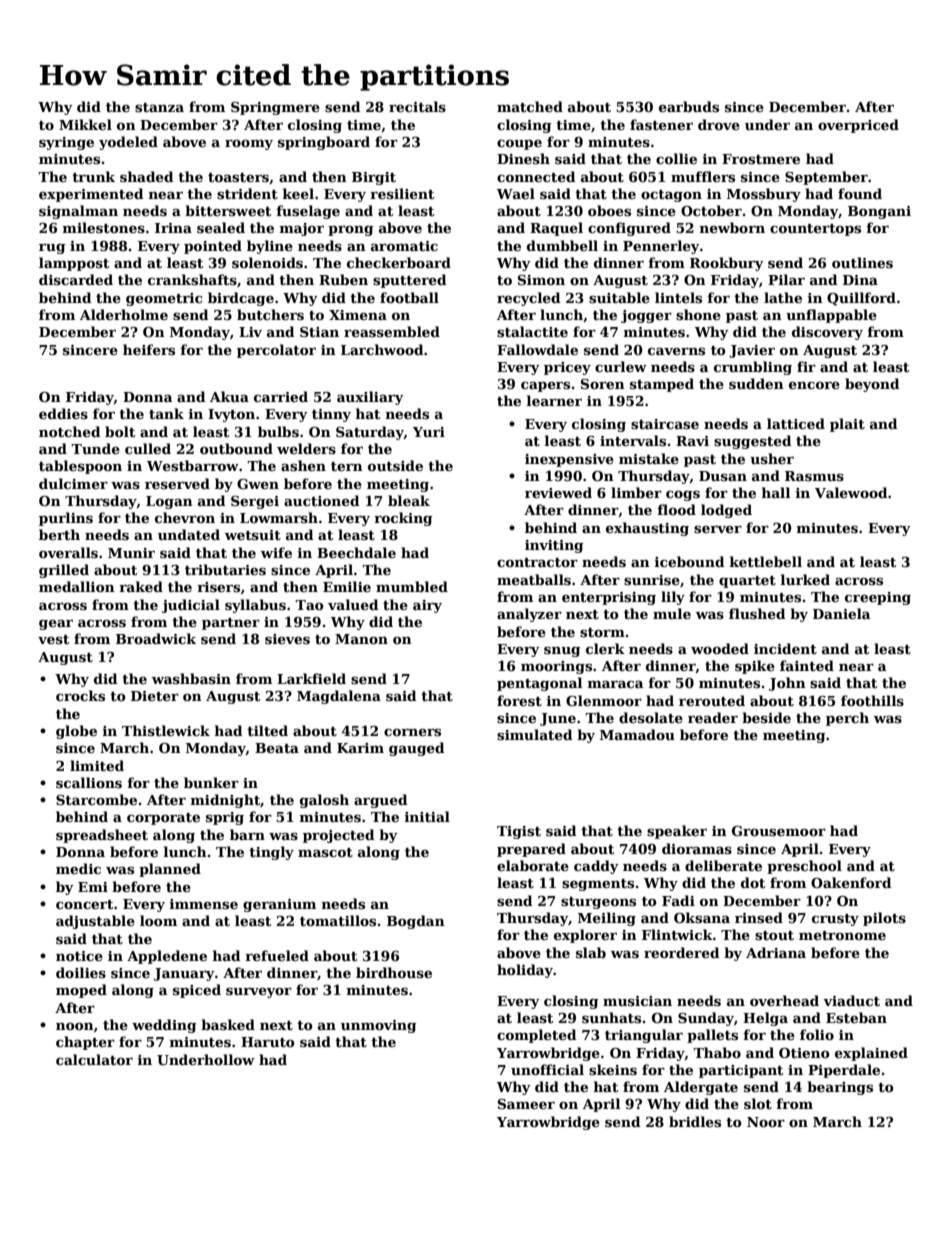 This screenshot has height=1233, width=952. Describe the element at coordinates (783, 297) in the screenshot. I see `lathe` at that location.
